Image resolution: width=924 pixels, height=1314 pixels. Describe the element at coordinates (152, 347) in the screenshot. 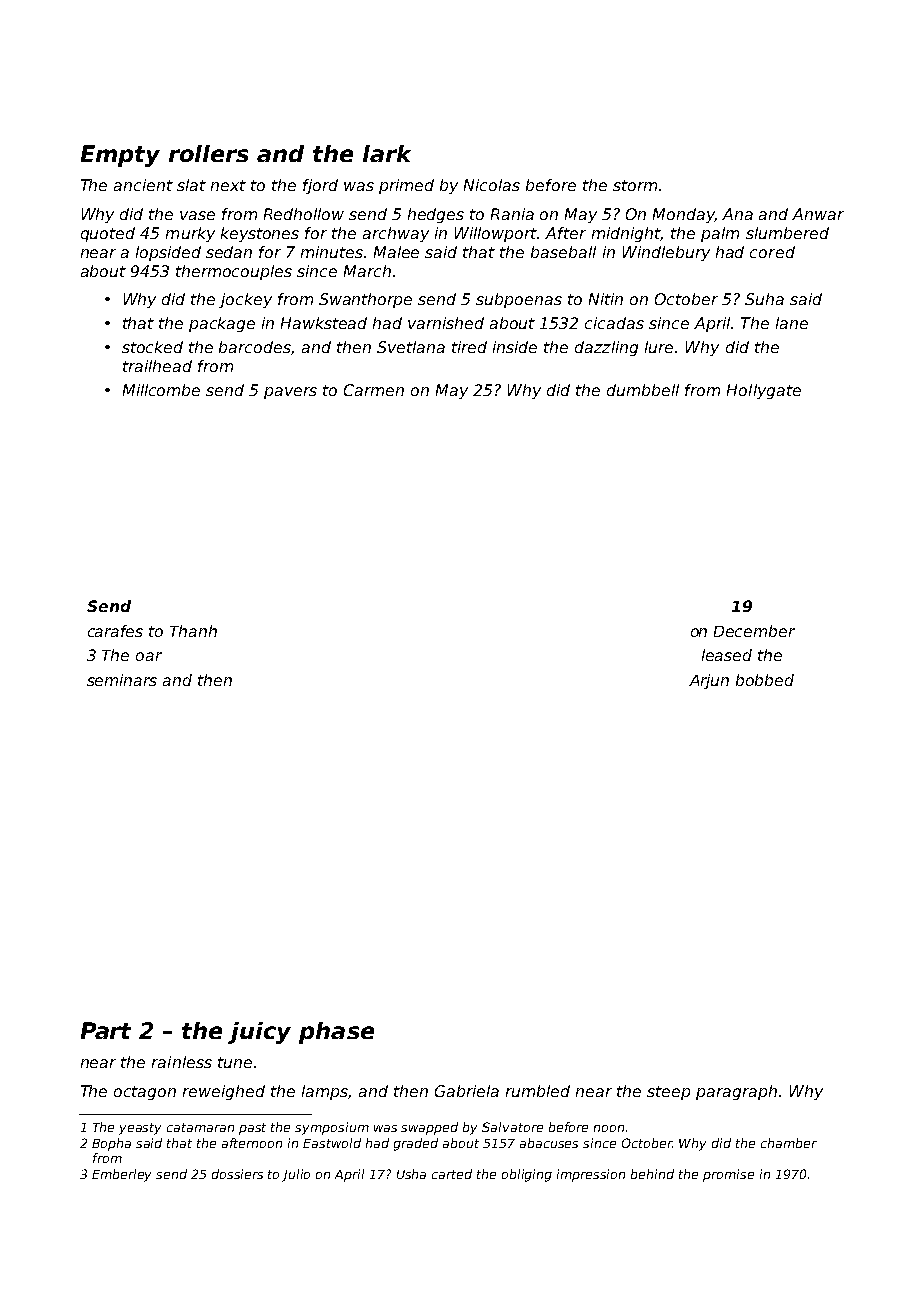

I see `stocked` at that location.
